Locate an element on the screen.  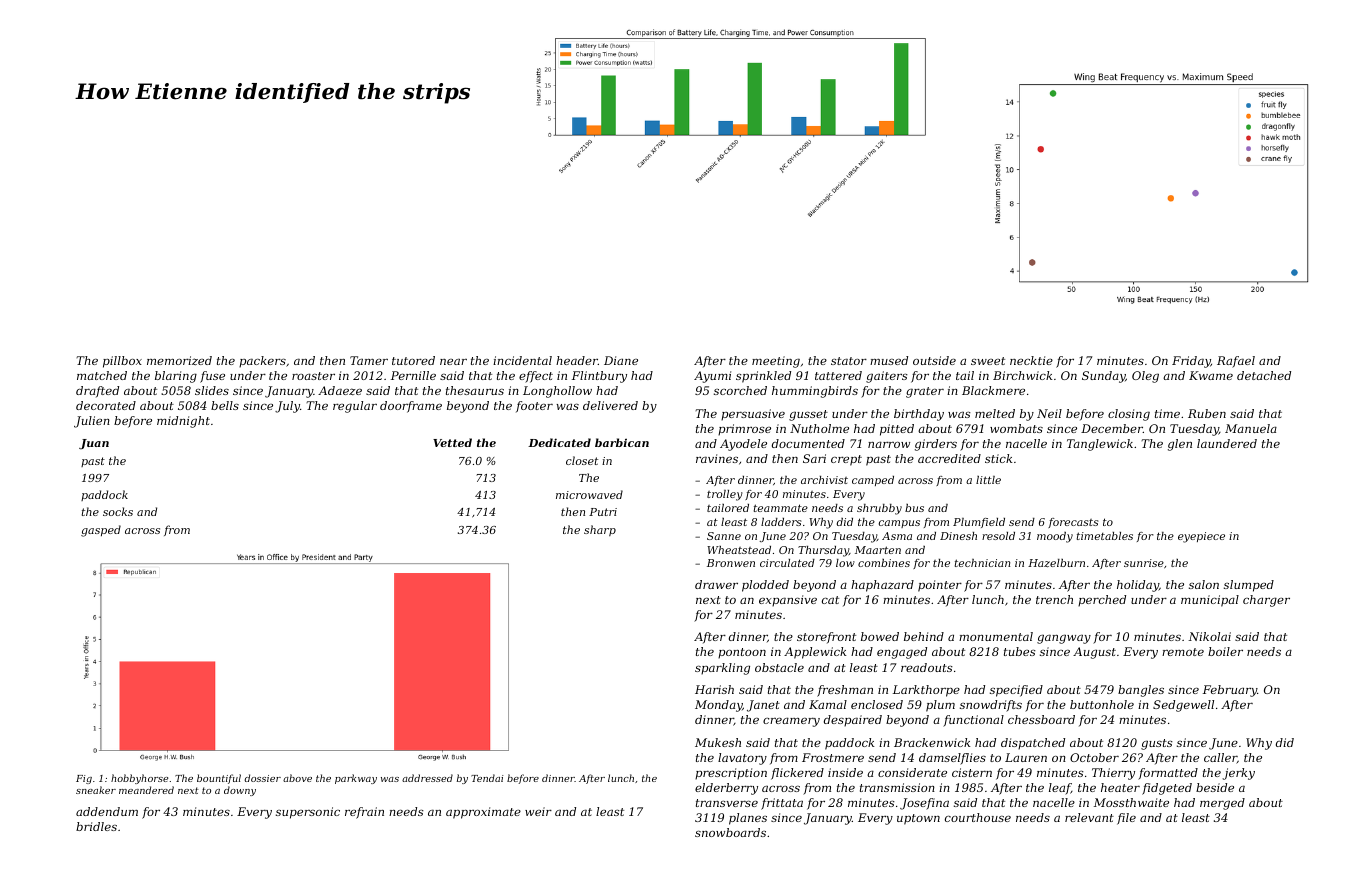
Vetted is located at coordinates (452, 442).
